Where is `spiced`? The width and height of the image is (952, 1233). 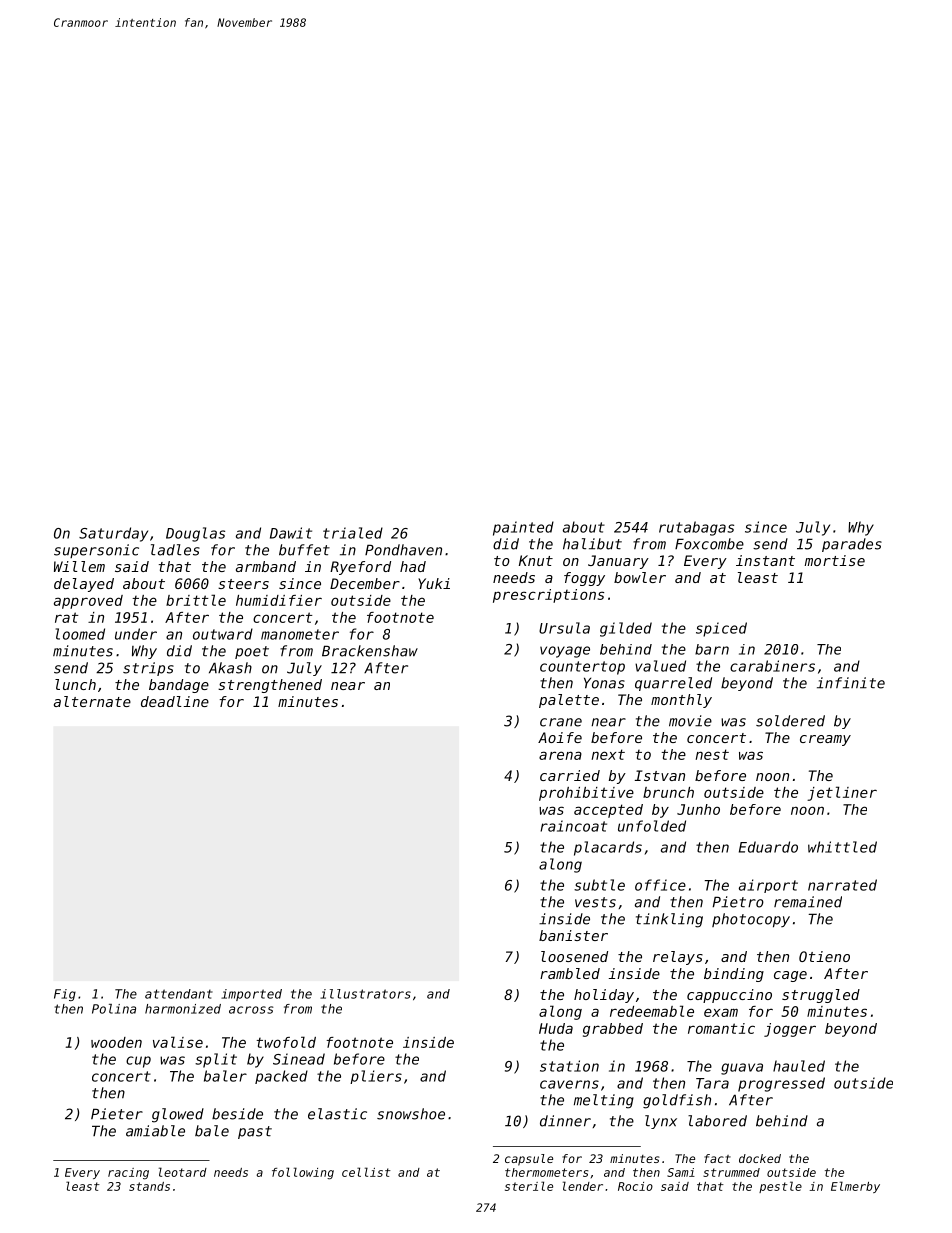 spiced is located at coordinates (721, 629).
